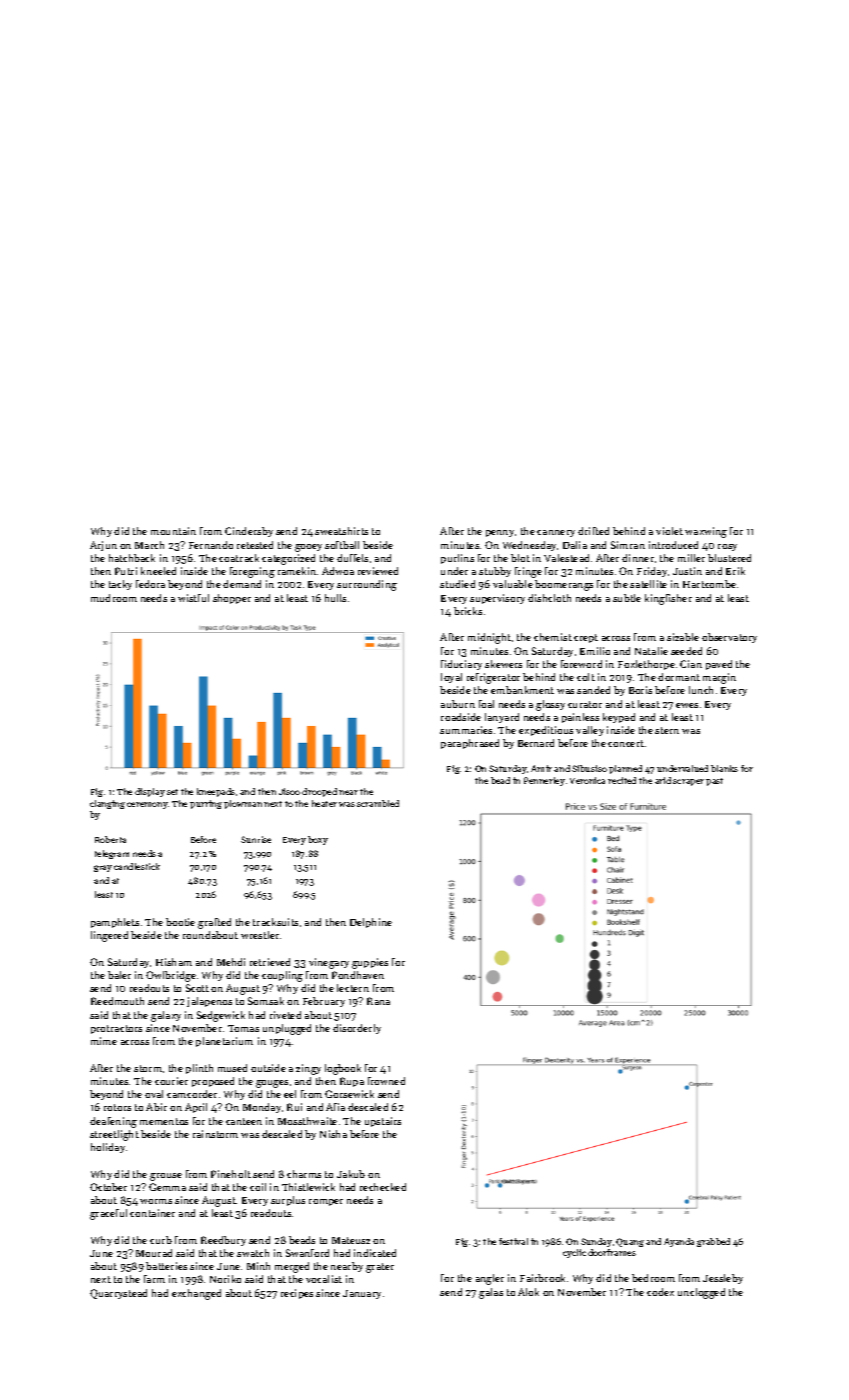 The width and height of the document is (849, 1400). Describe the element at coordinates (232, 1068) in the document. I see `mused` at that location.
